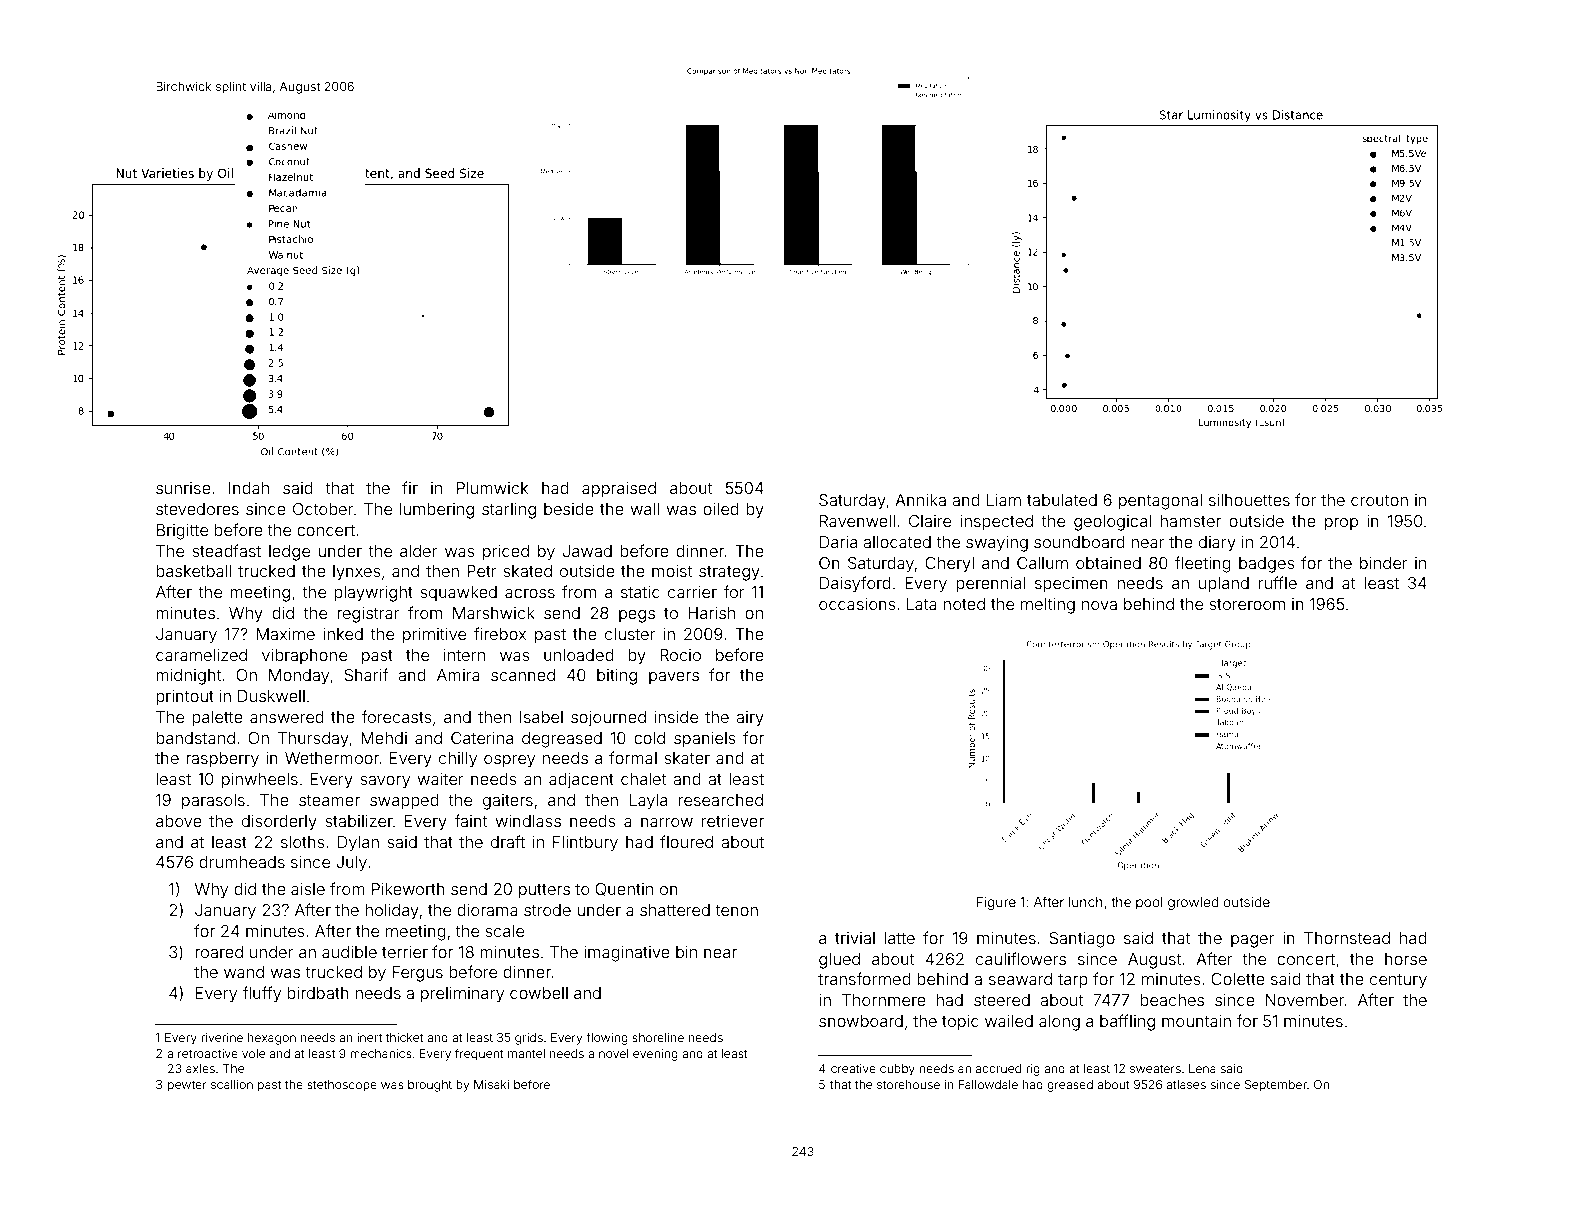  What do you see at coordinates (1193, 903) in the screenshot?
I see `growled` at bounding box center [1193, 903].
